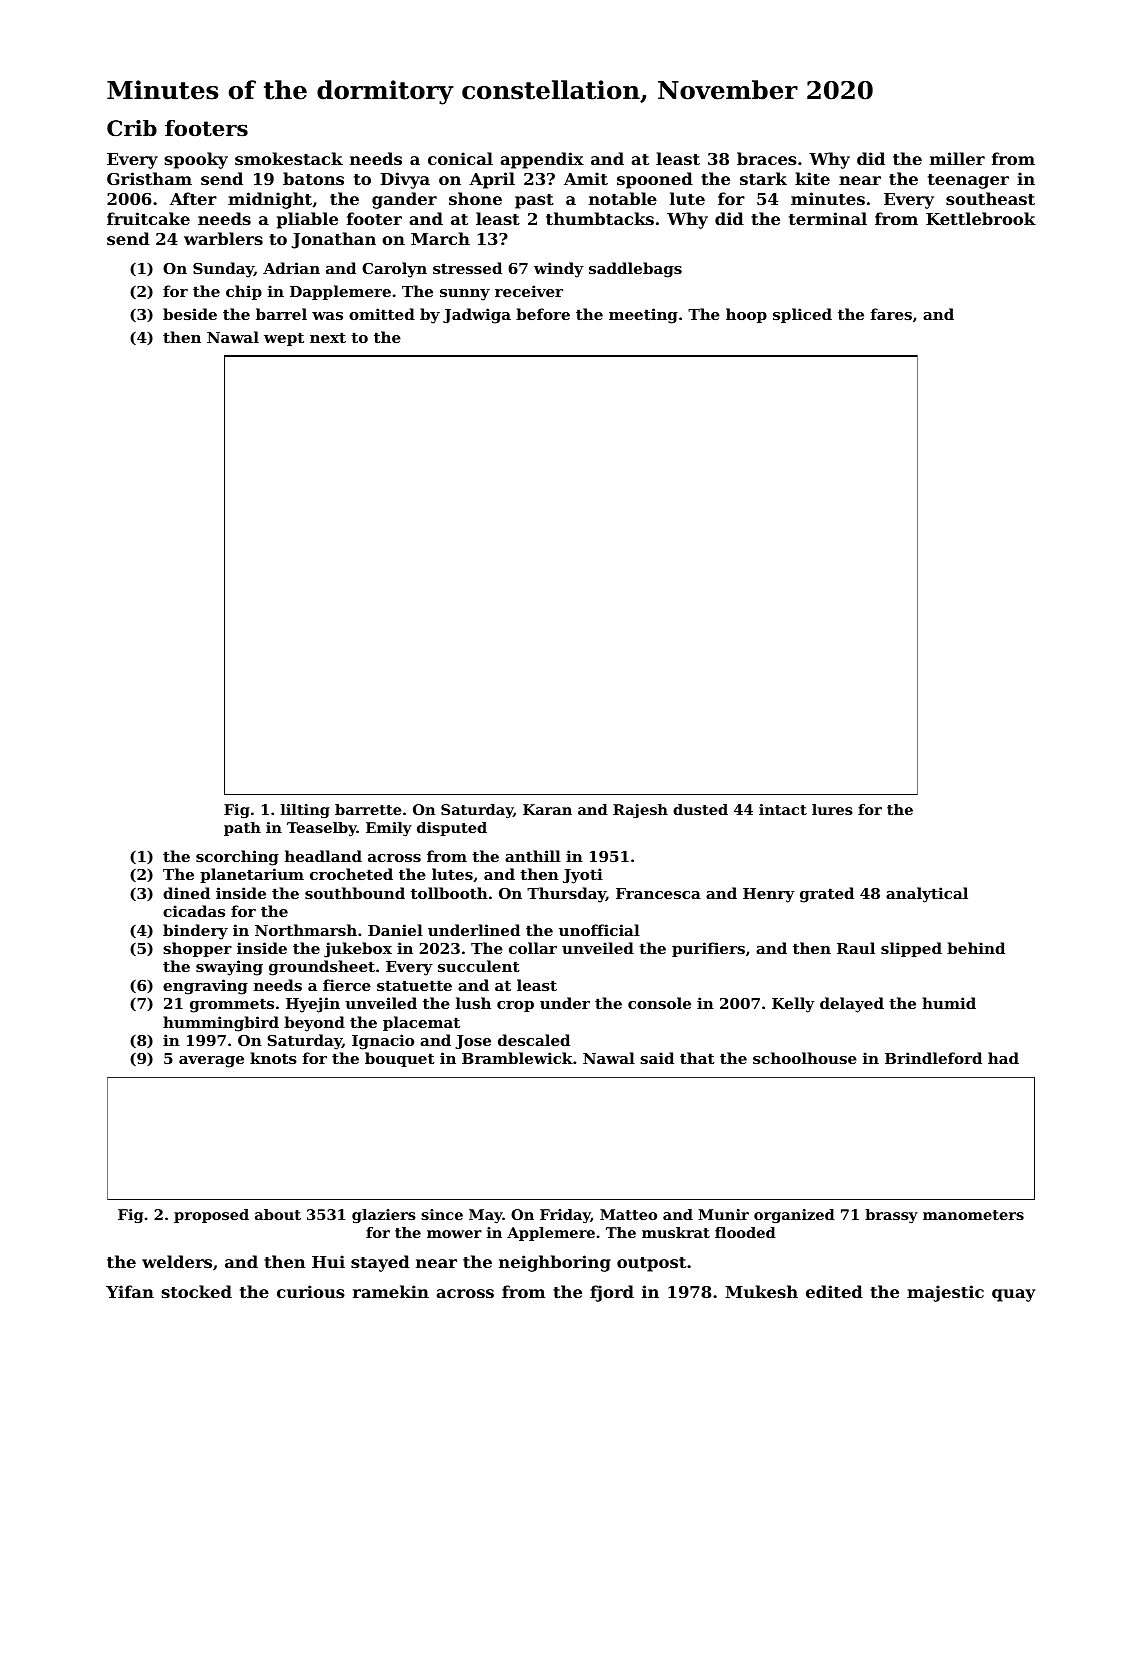 This image has width=1142, height=1654. What do you see at coordinates (242, 829) in the image?
I see `path` at bounding box center [242, 829].
